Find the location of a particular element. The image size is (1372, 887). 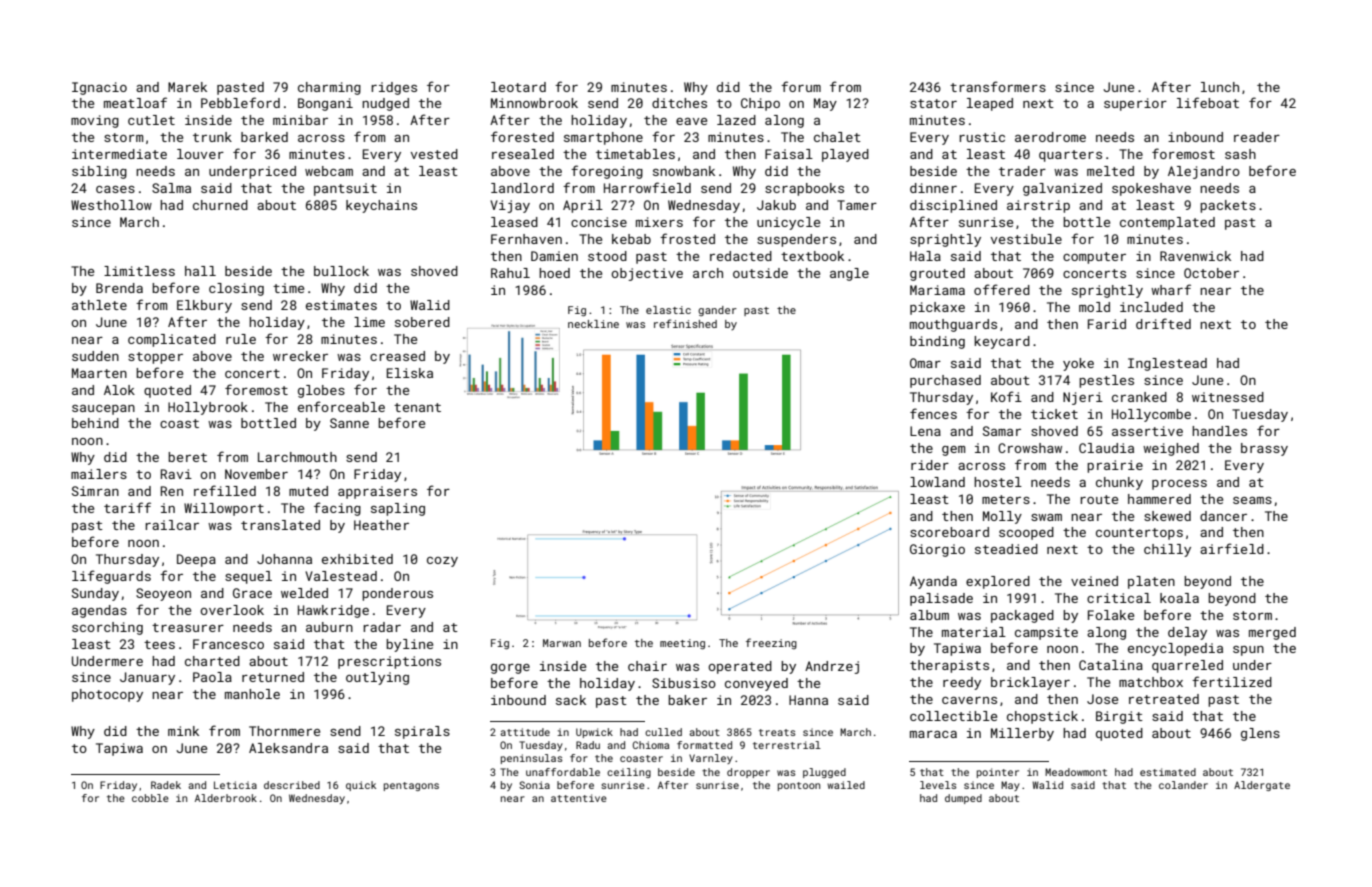

Marek is located at coordinates (187, 87).
